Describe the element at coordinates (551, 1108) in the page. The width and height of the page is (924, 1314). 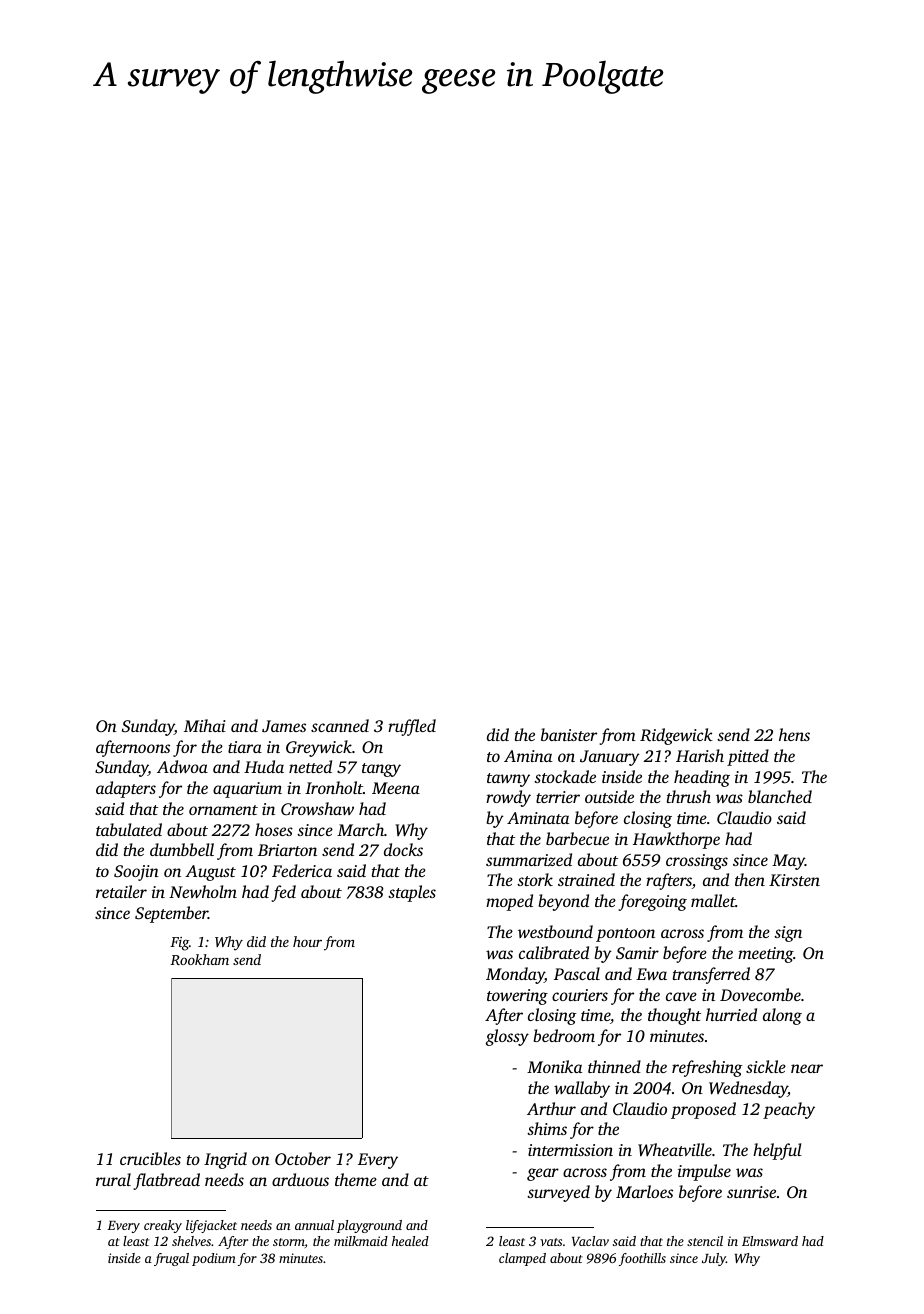
I see `Arthur` at that location.
